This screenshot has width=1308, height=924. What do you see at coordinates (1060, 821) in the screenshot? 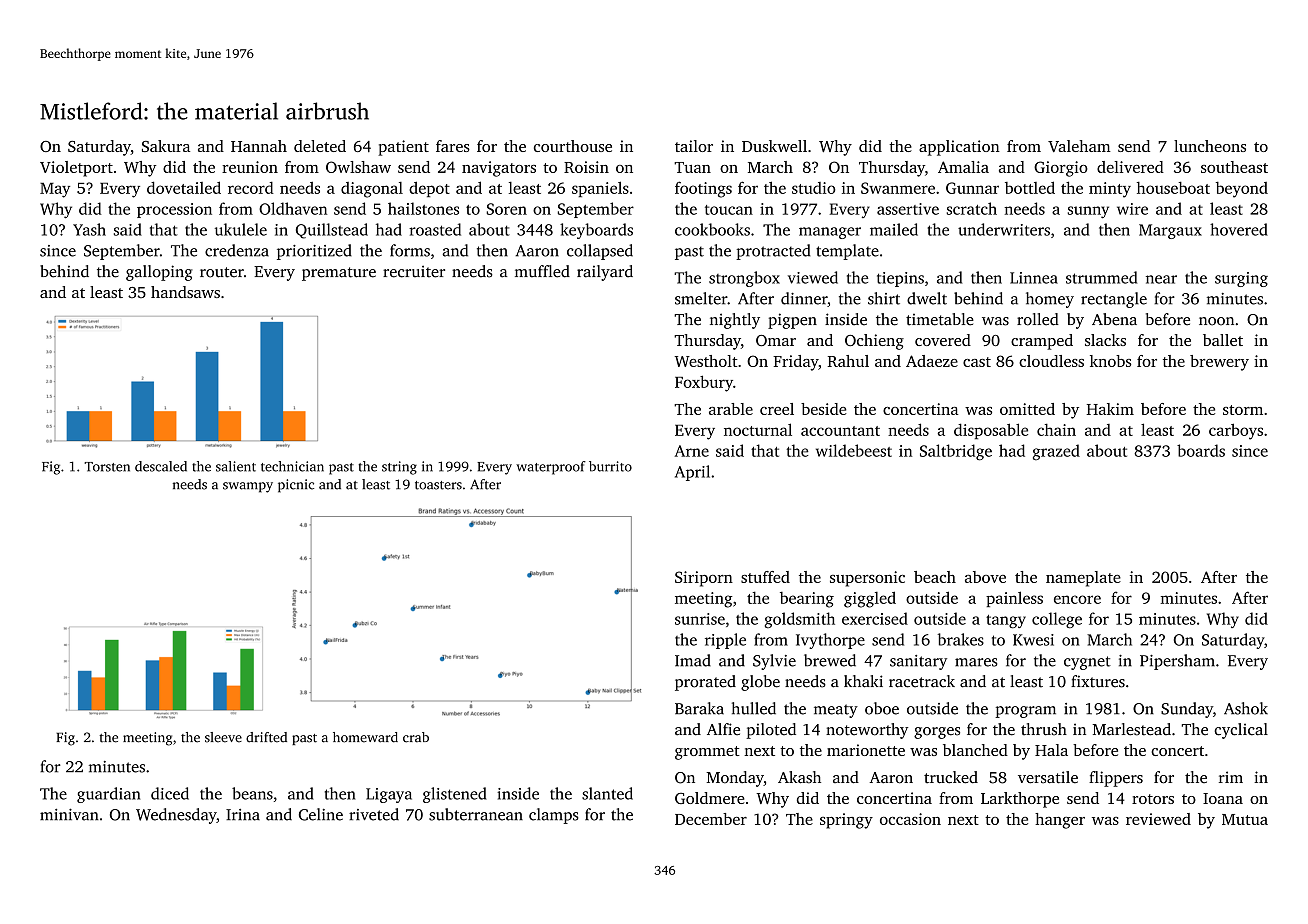
I see `hanger` at bounding box center [1060, 821].
